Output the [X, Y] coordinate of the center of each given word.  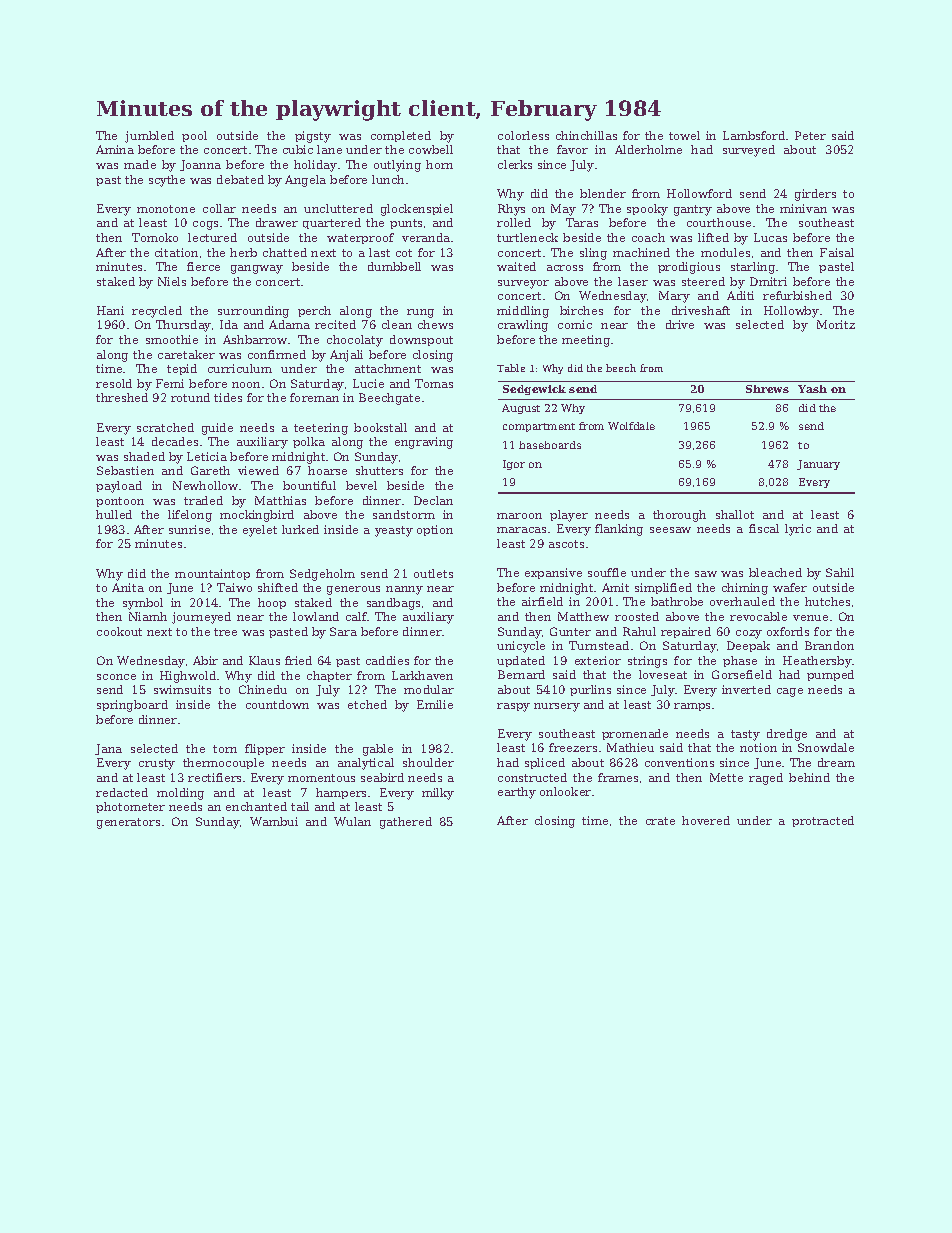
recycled [157, 312]
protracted [823, 821]
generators [128, 823]
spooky [647, 210]
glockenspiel [417, 210]
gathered [406, 823]
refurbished [797, 295]
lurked [300, 529]
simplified [663, 588]
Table [511, 368]
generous [353, 590]
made [140, 164]
